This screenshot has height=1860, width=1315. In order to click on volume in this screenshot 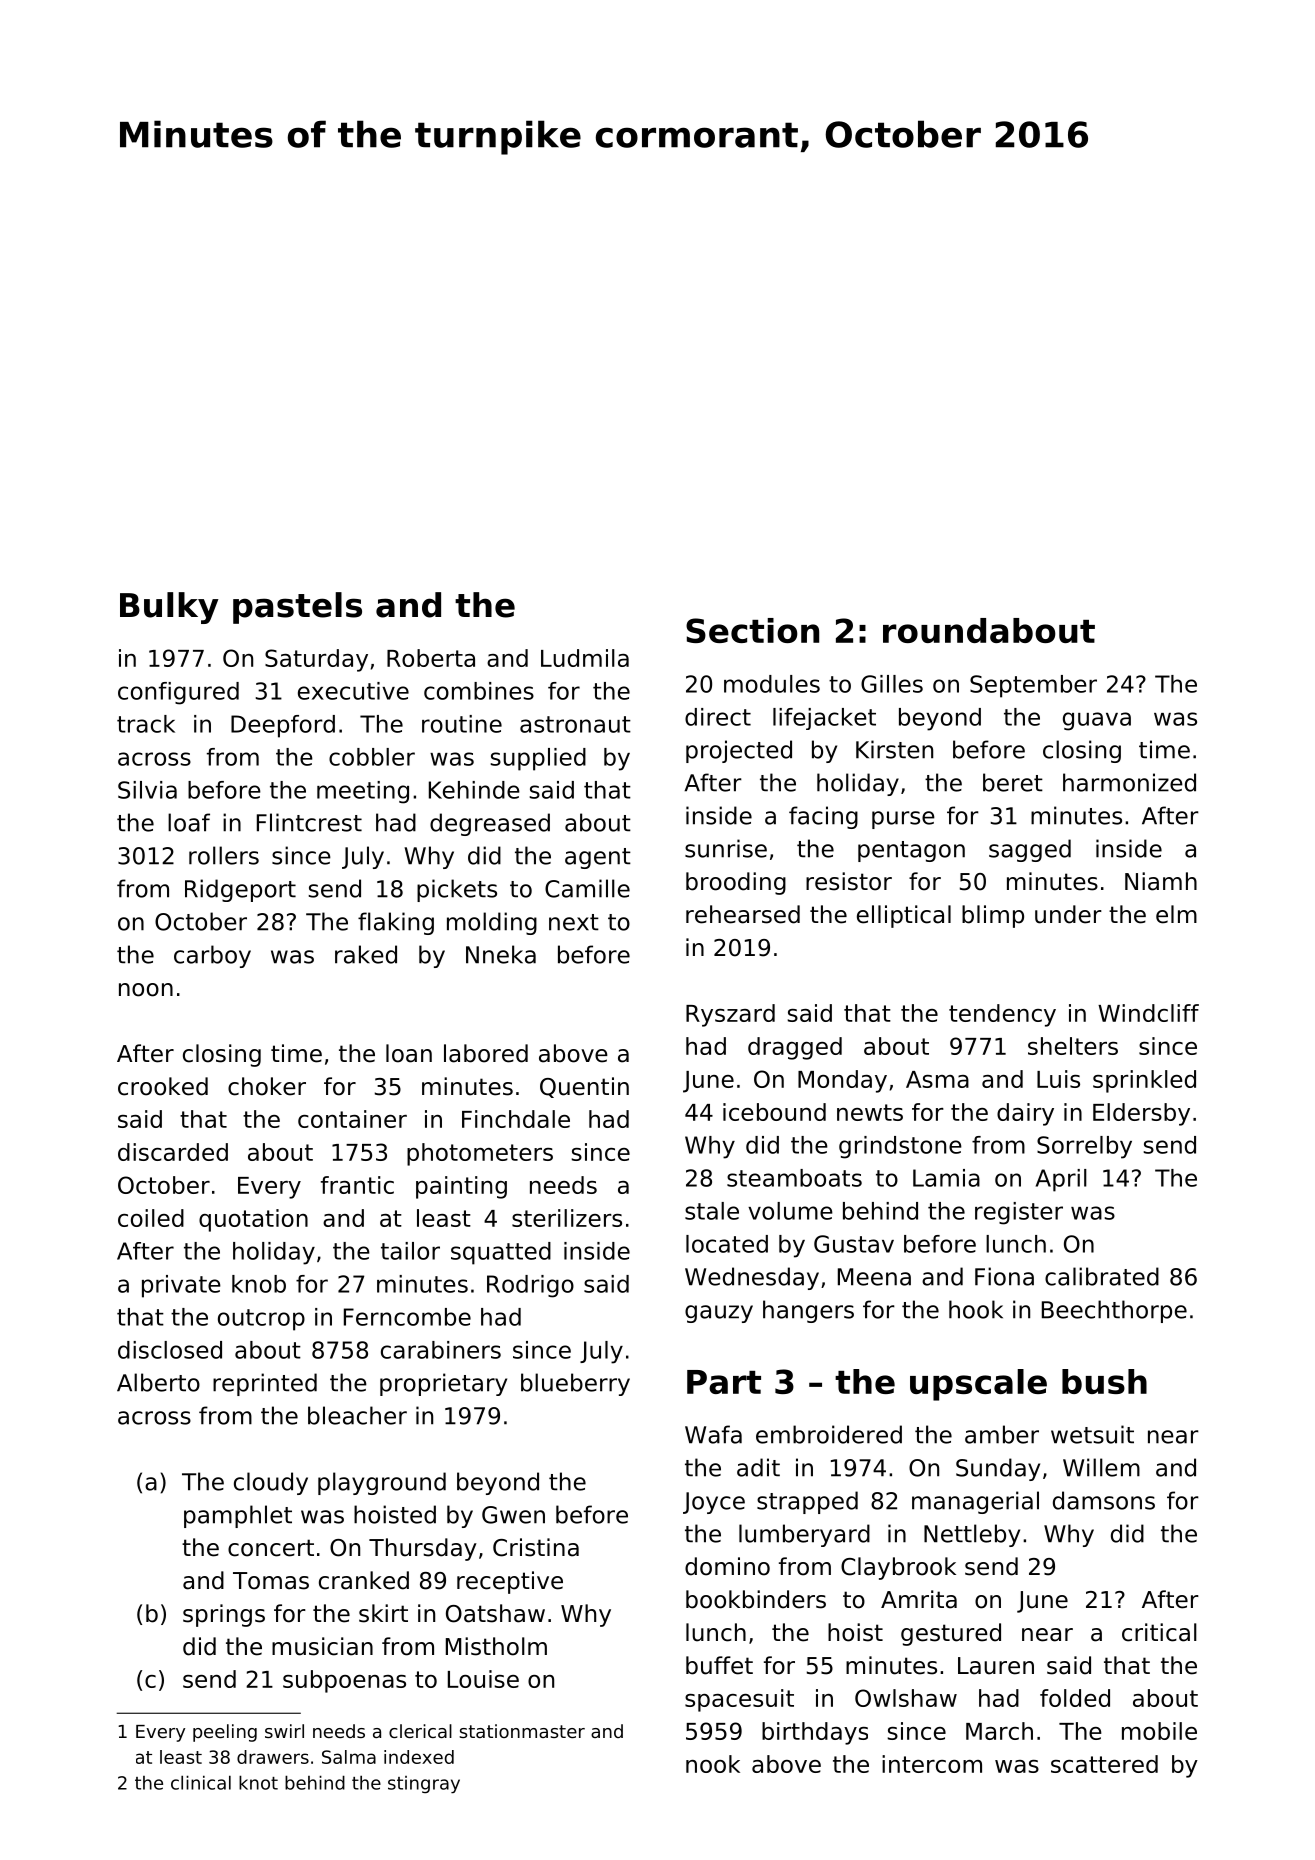, I will do `click(790, 1211)`.
